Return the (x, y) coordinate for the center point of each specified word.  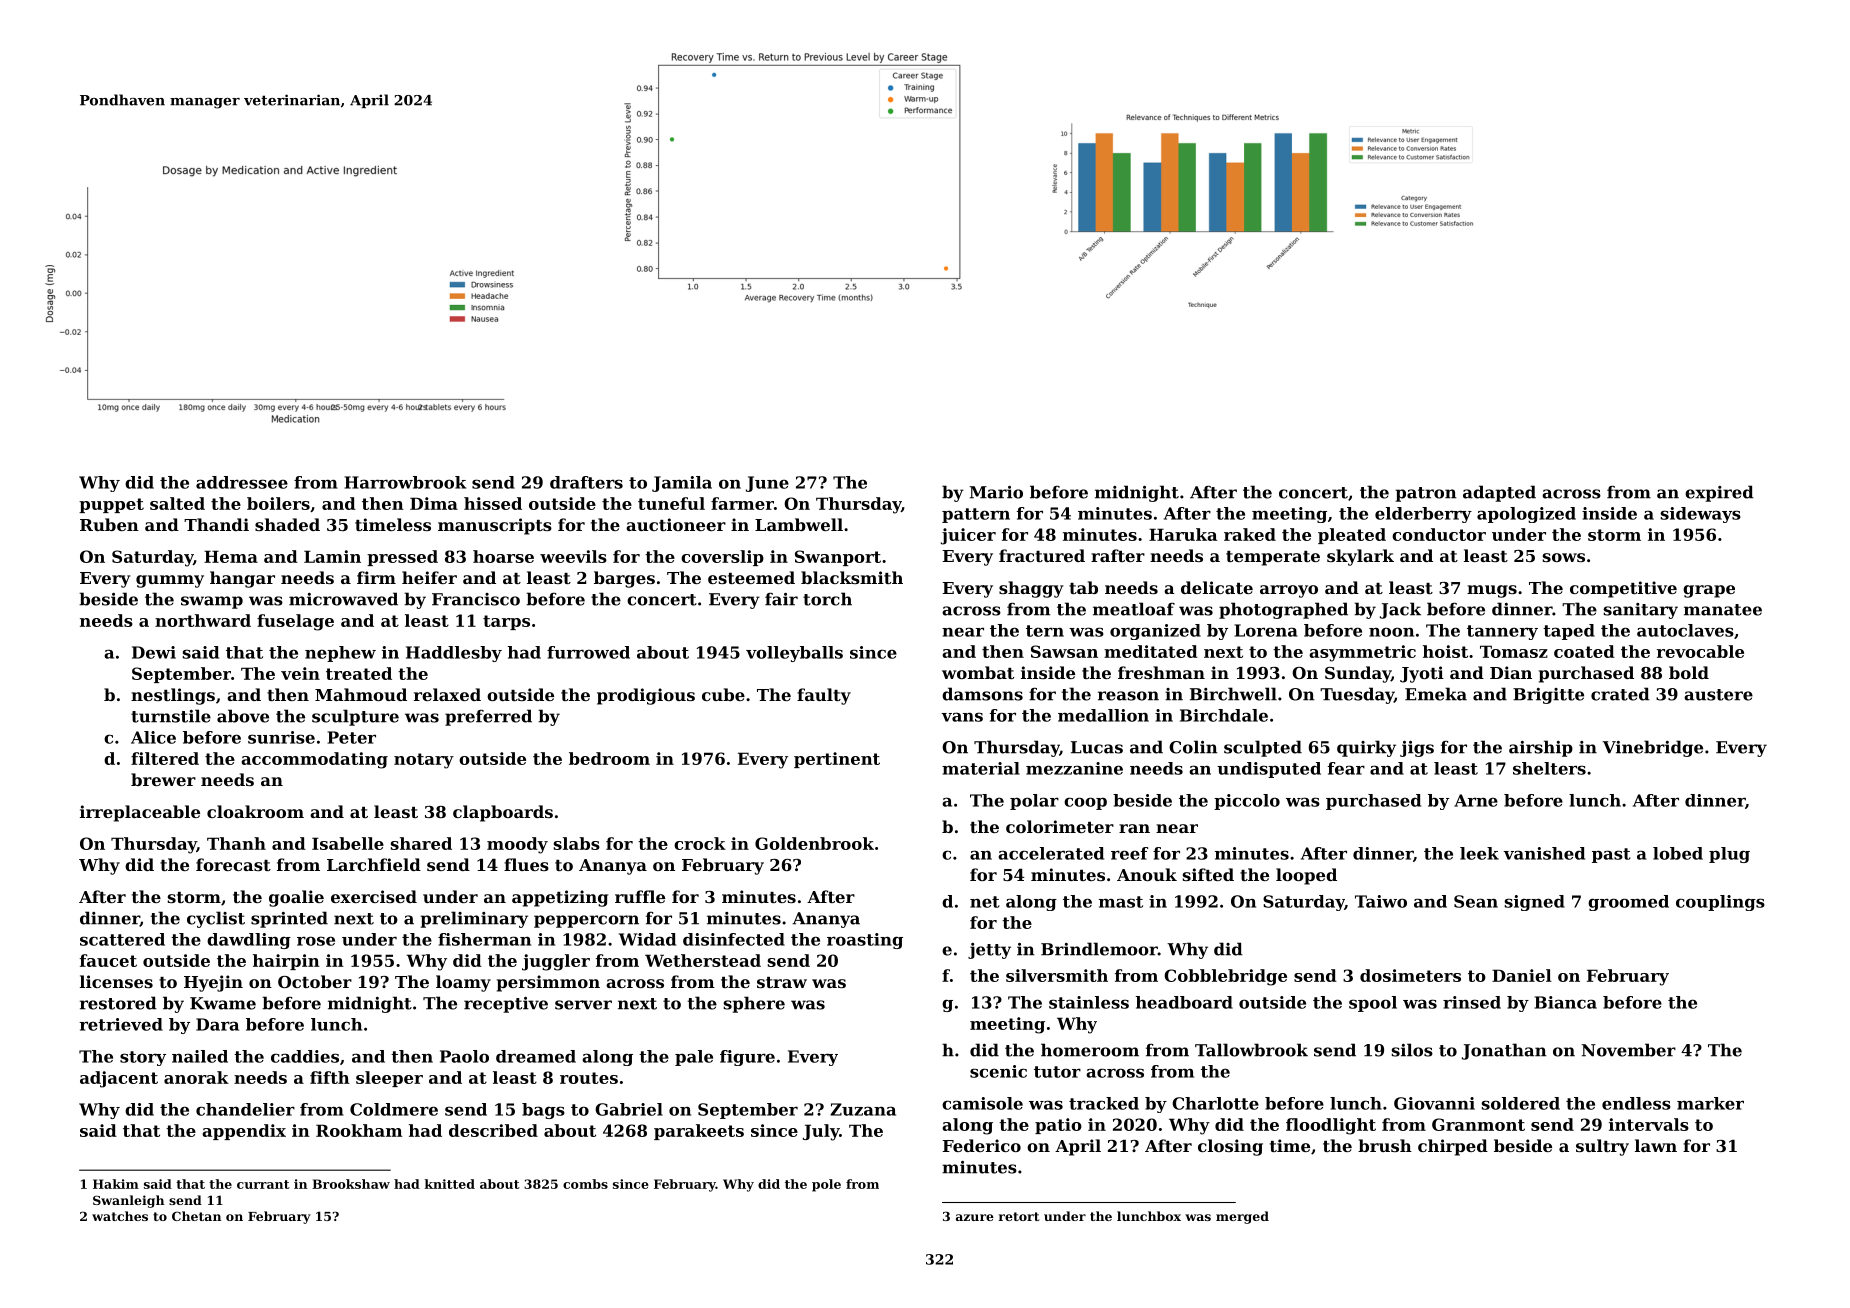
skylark (1360, 557)
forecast (233, 864)
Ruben (109, 524)
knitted (450, 1184)
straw (782, 982)
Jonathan (1504, 1051)
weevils (573, 556)
